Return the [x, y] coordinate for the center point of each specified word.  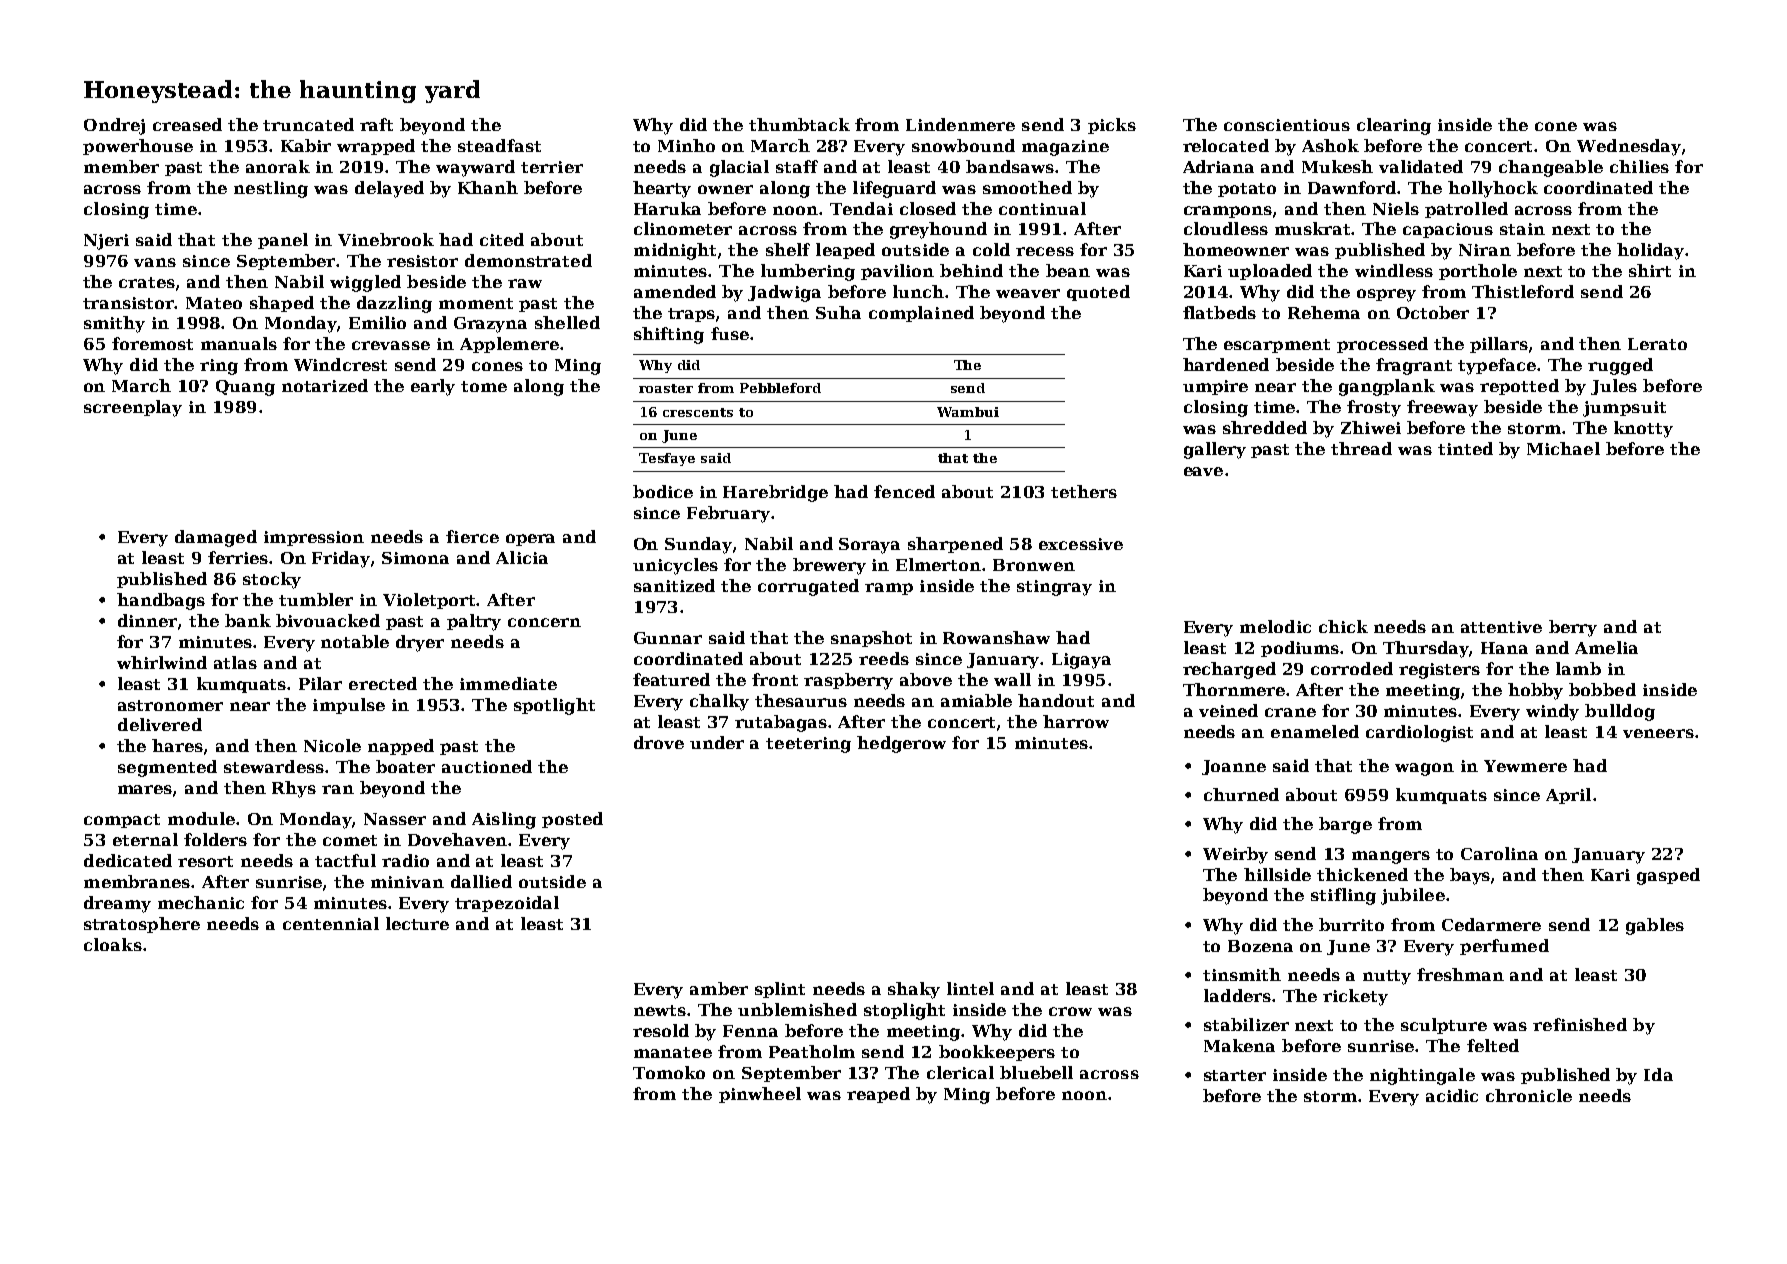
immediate [508, 683]
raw [525, 283]
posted [572, 820]
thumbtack [799, 124]
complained [921, 314]
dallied [481, 881]
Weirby [1235, 855]
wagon [1424, 769]
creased [187, 124]
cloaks [113, 944]
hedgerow [901, 744]
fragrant [1414, 366]
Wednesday [1629, 147]
